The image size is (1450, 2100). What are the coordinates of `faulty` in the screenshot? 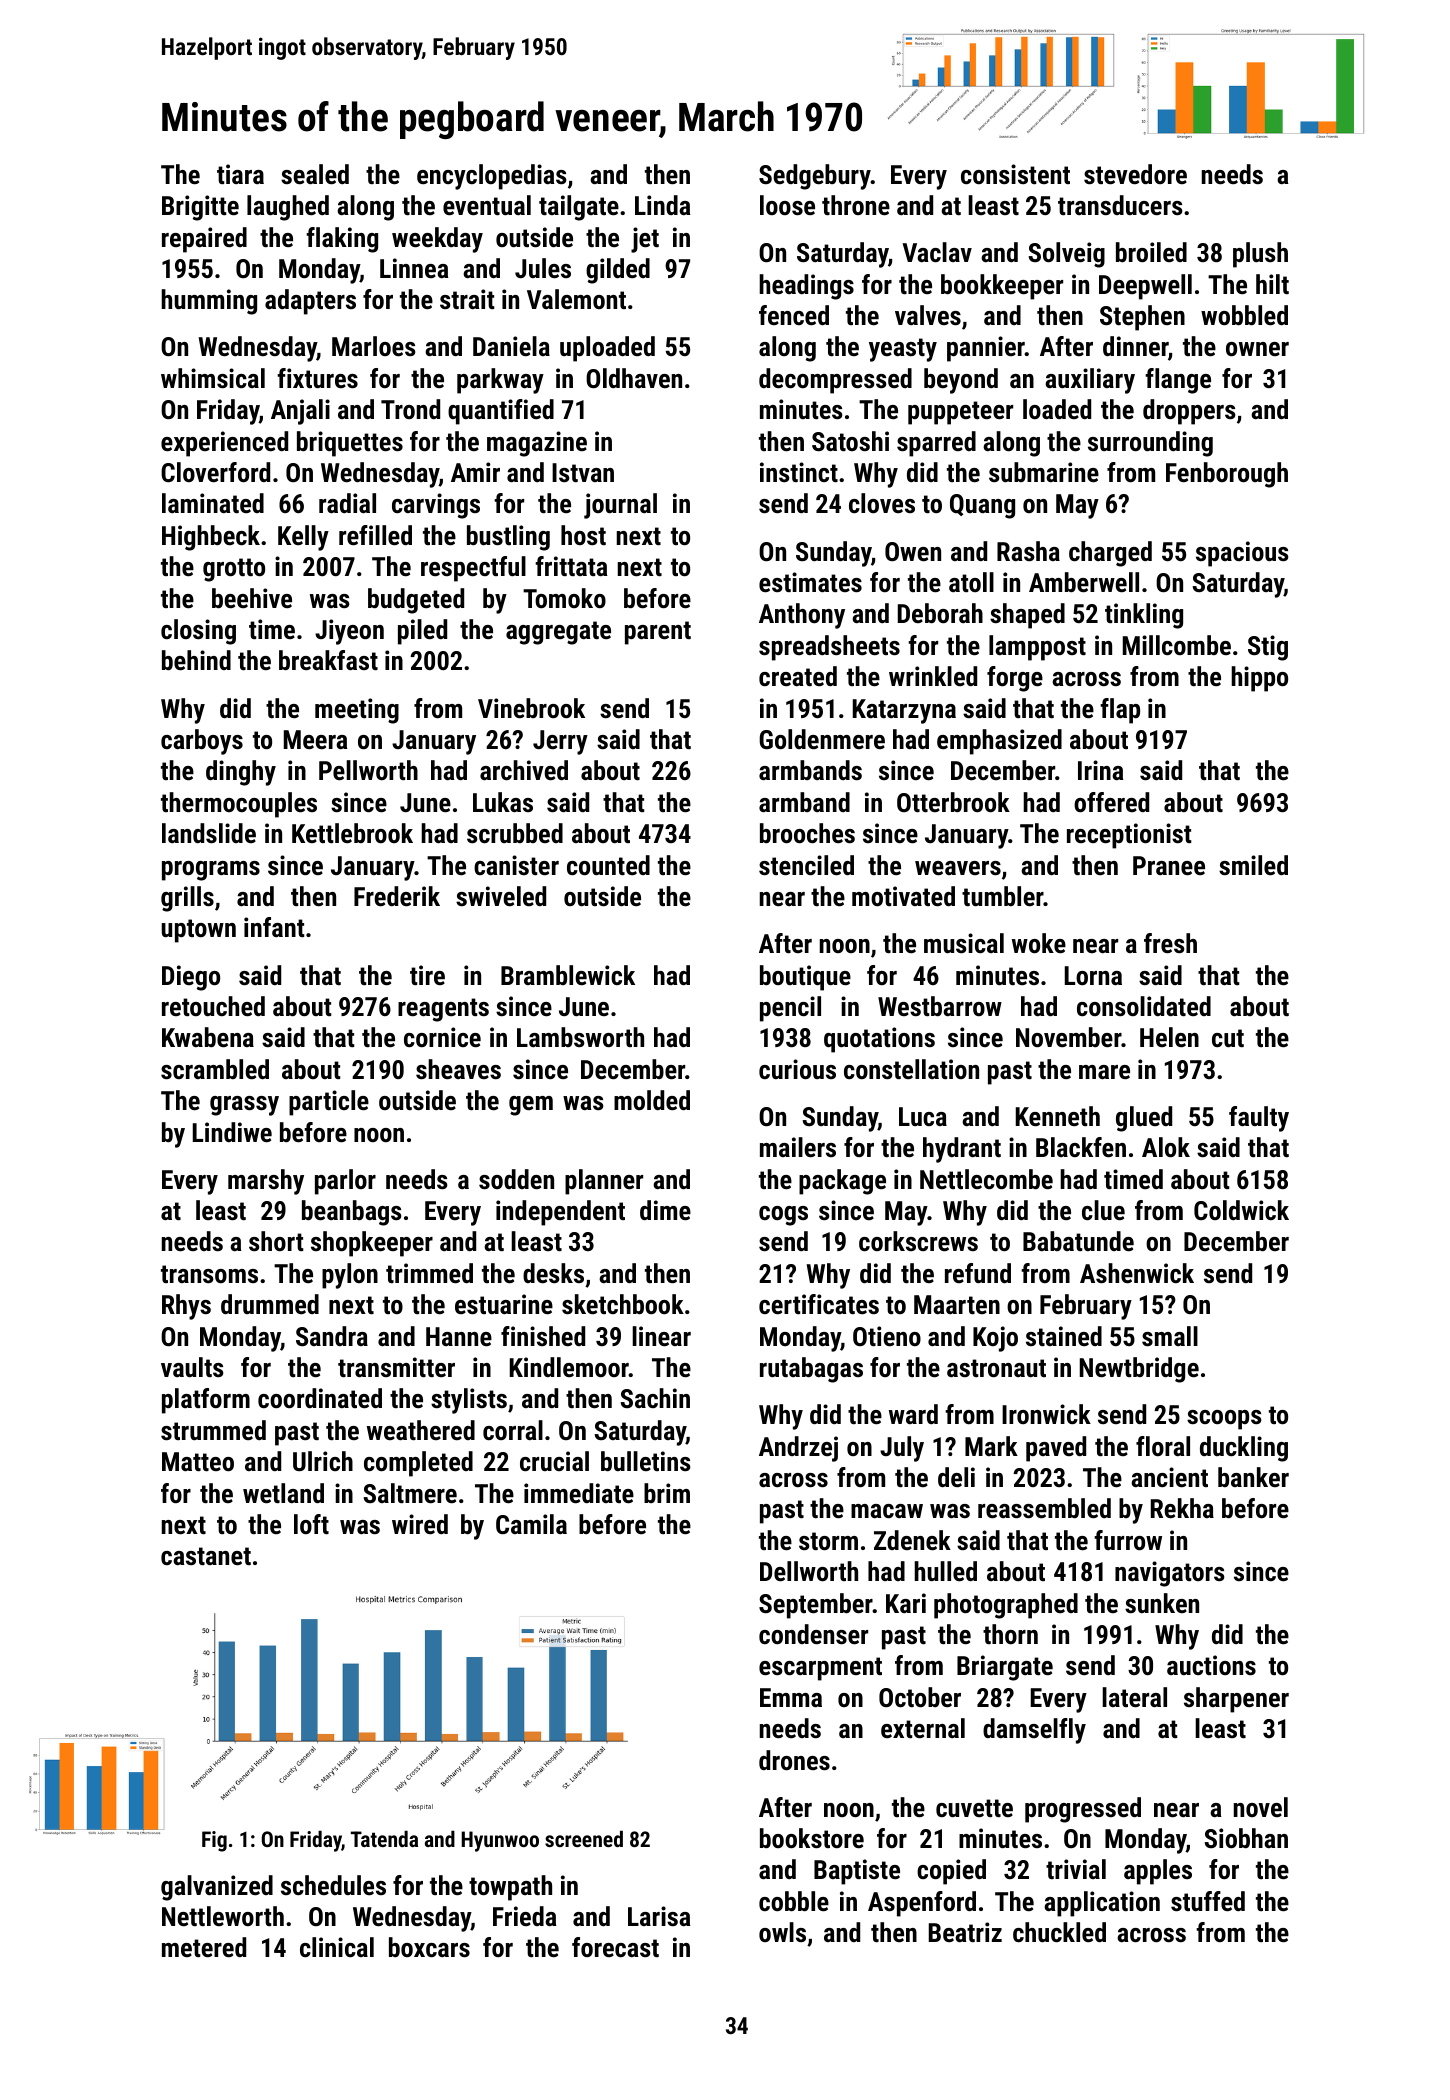 It's located at (1259, 1119).
